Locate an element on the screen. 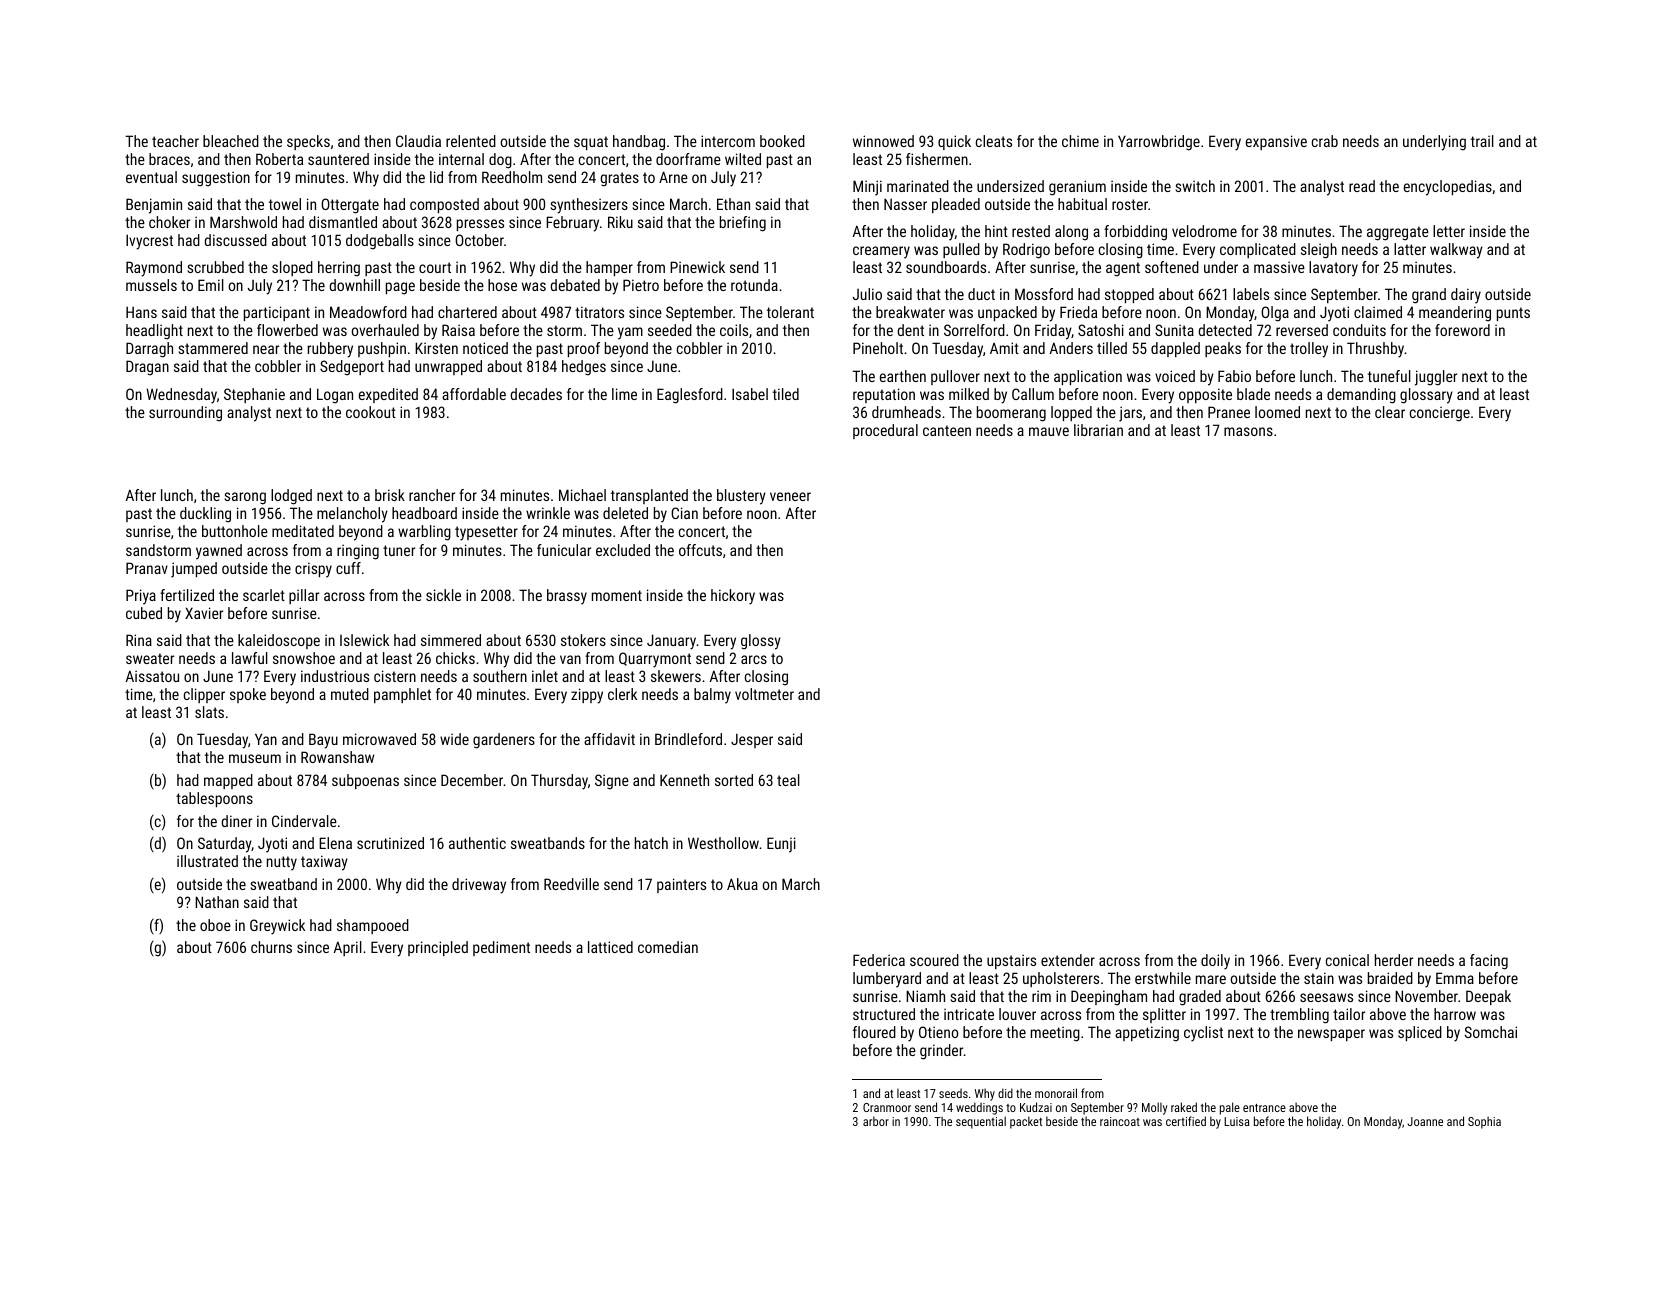  cookout is located at coordinates (371, 412).
